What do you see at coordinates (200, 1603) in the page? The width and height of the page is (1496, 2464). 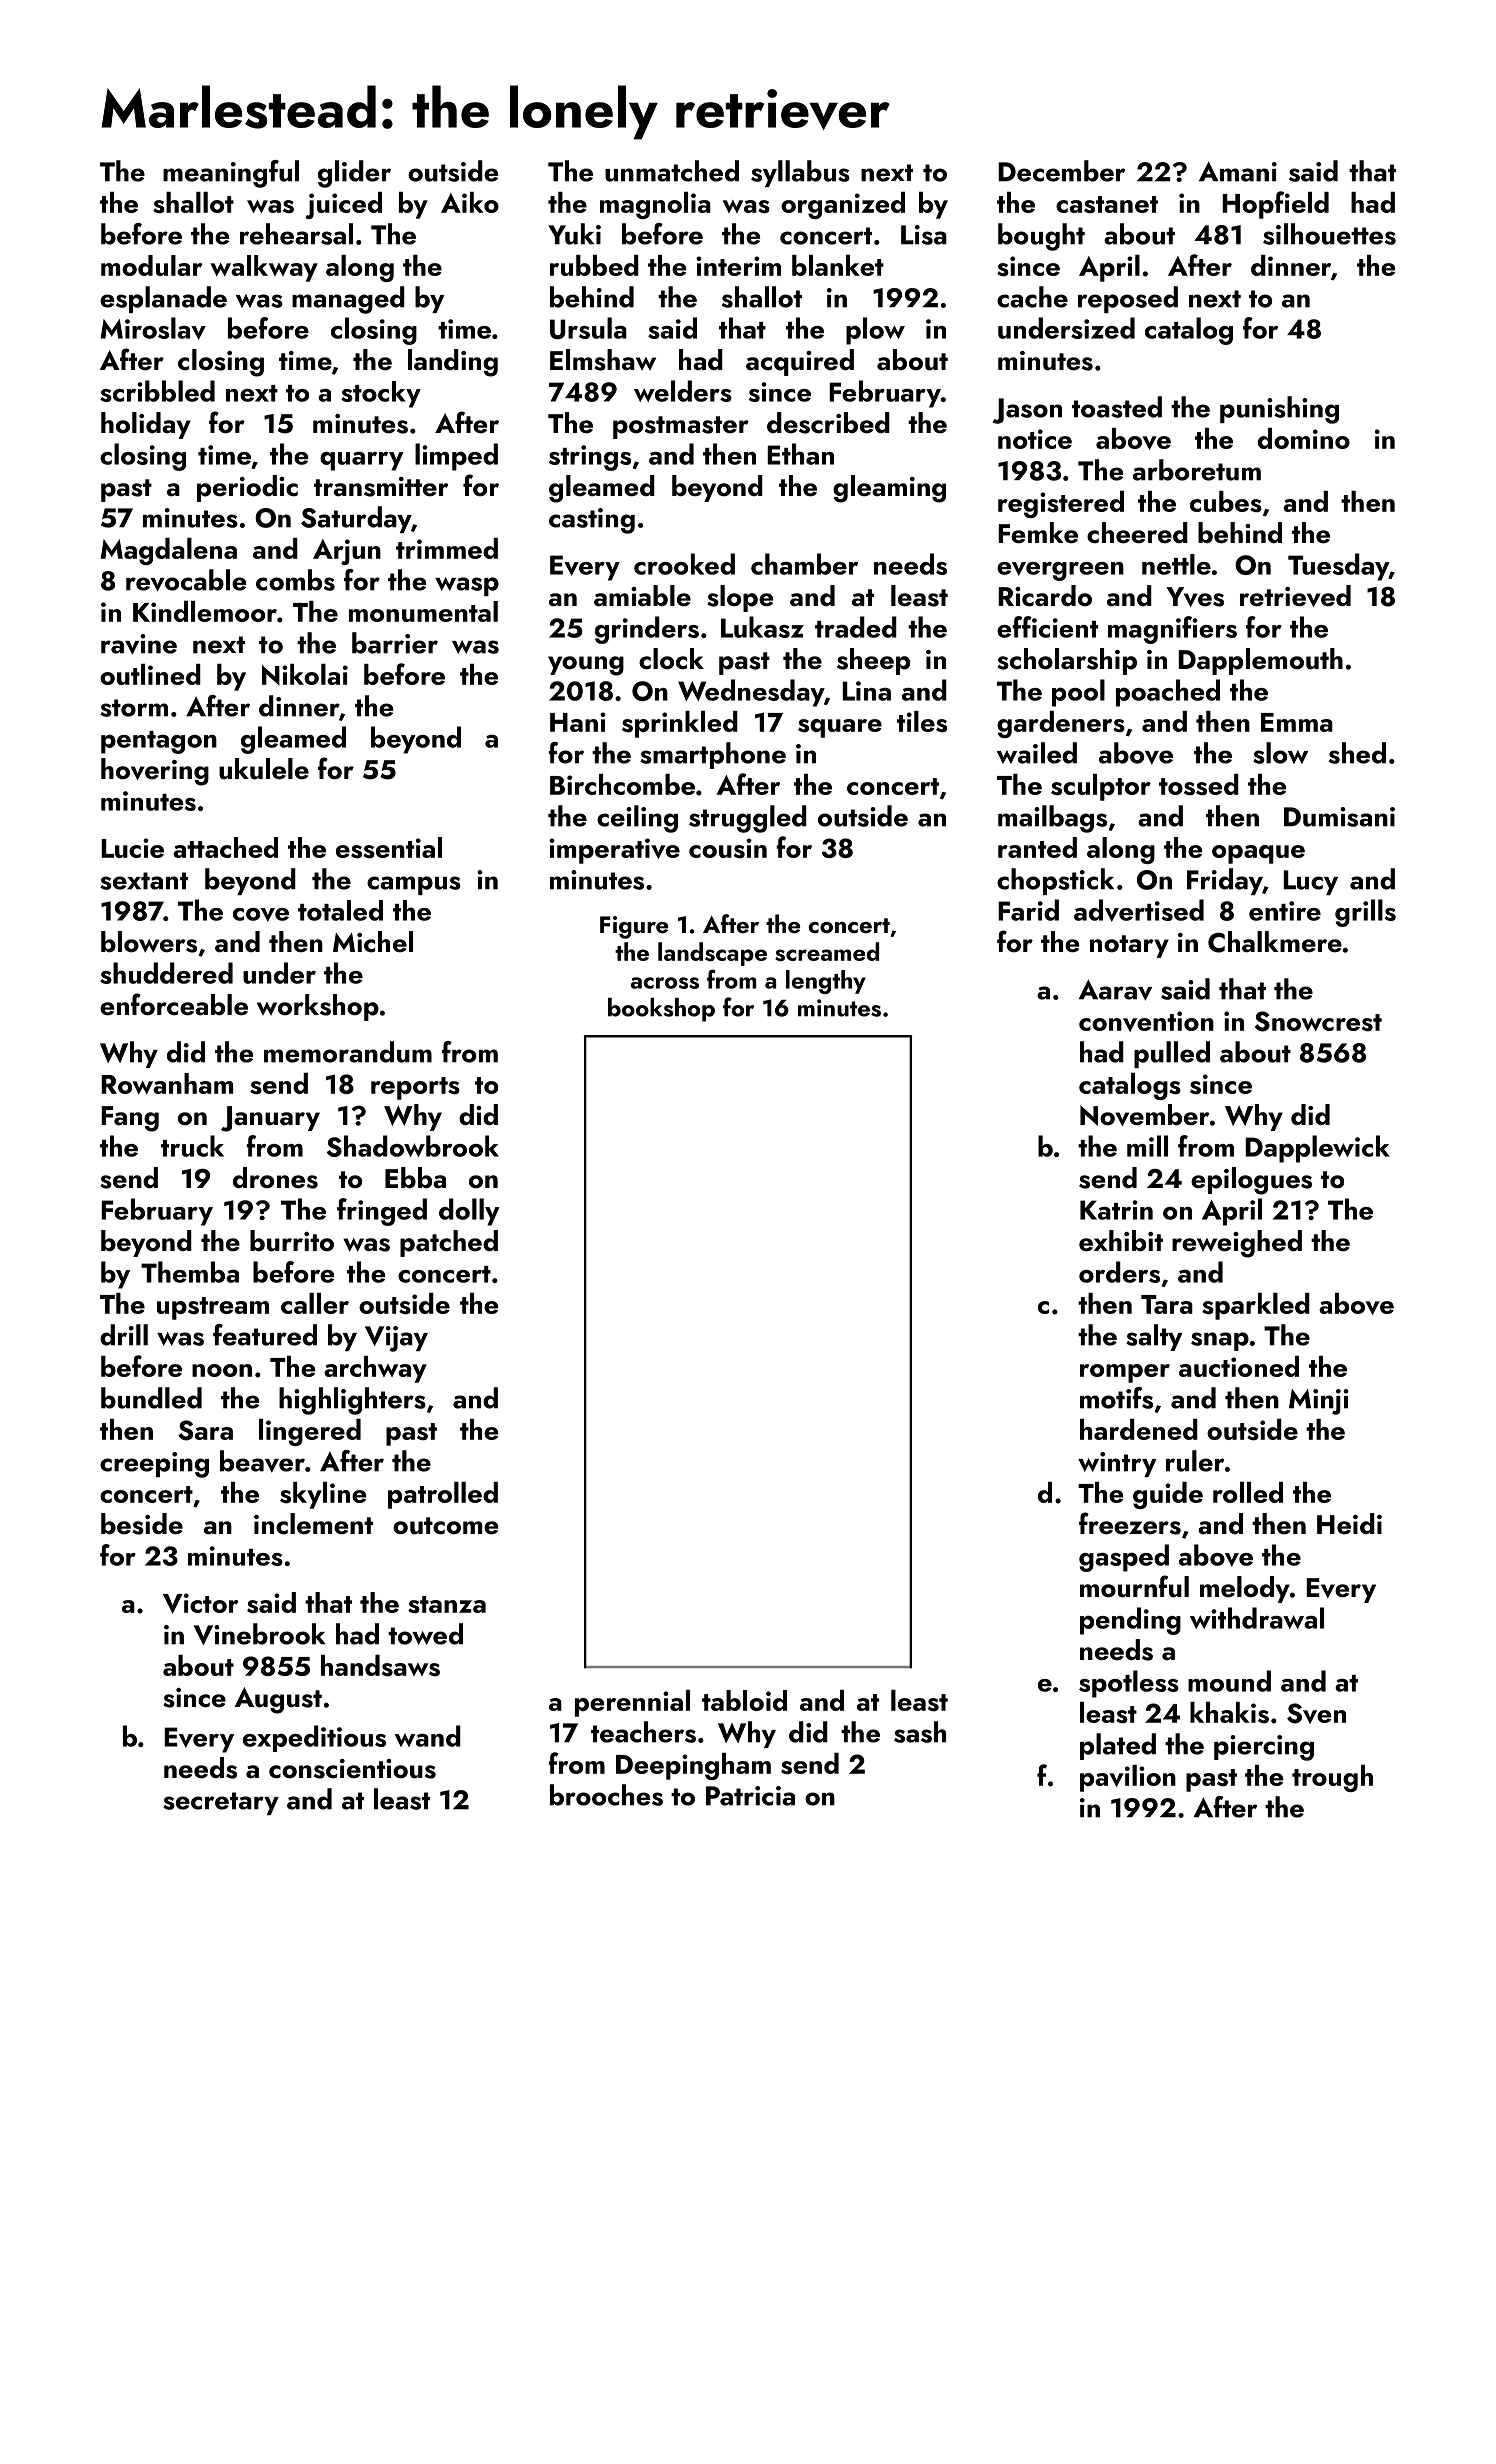 I see `Victor` at bounding box center [200, 1603].
